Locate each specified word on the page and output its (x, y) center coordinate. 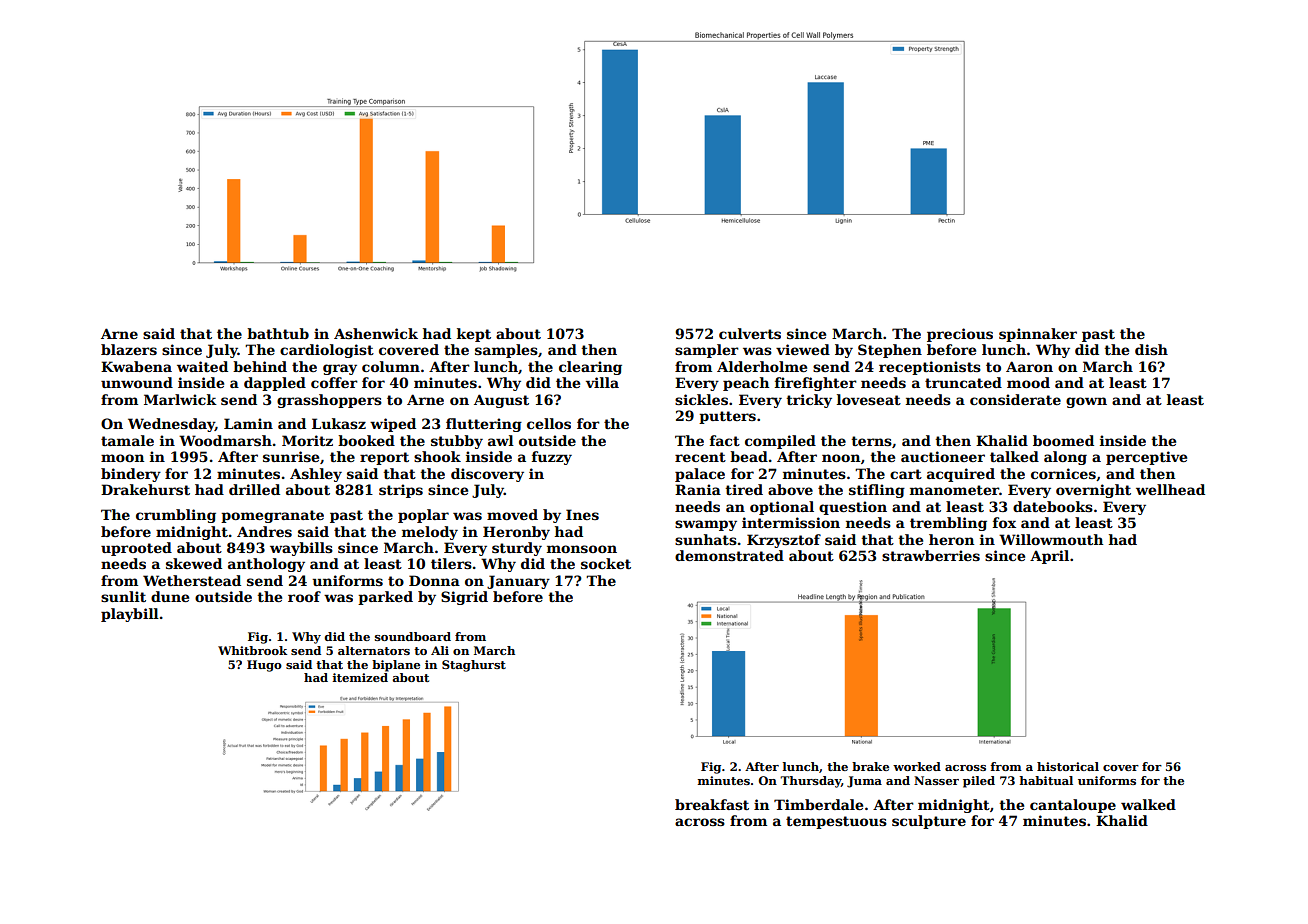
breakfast (712, 804)
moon (122, 458)
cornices (1063, 473)
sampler (707, 351)
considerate (1015, 399)
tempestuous (836, 822)
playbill (130, 615)
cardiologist (327, 351)
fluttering (484, 425)
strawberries (931, 555)
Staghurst (474, 666)
